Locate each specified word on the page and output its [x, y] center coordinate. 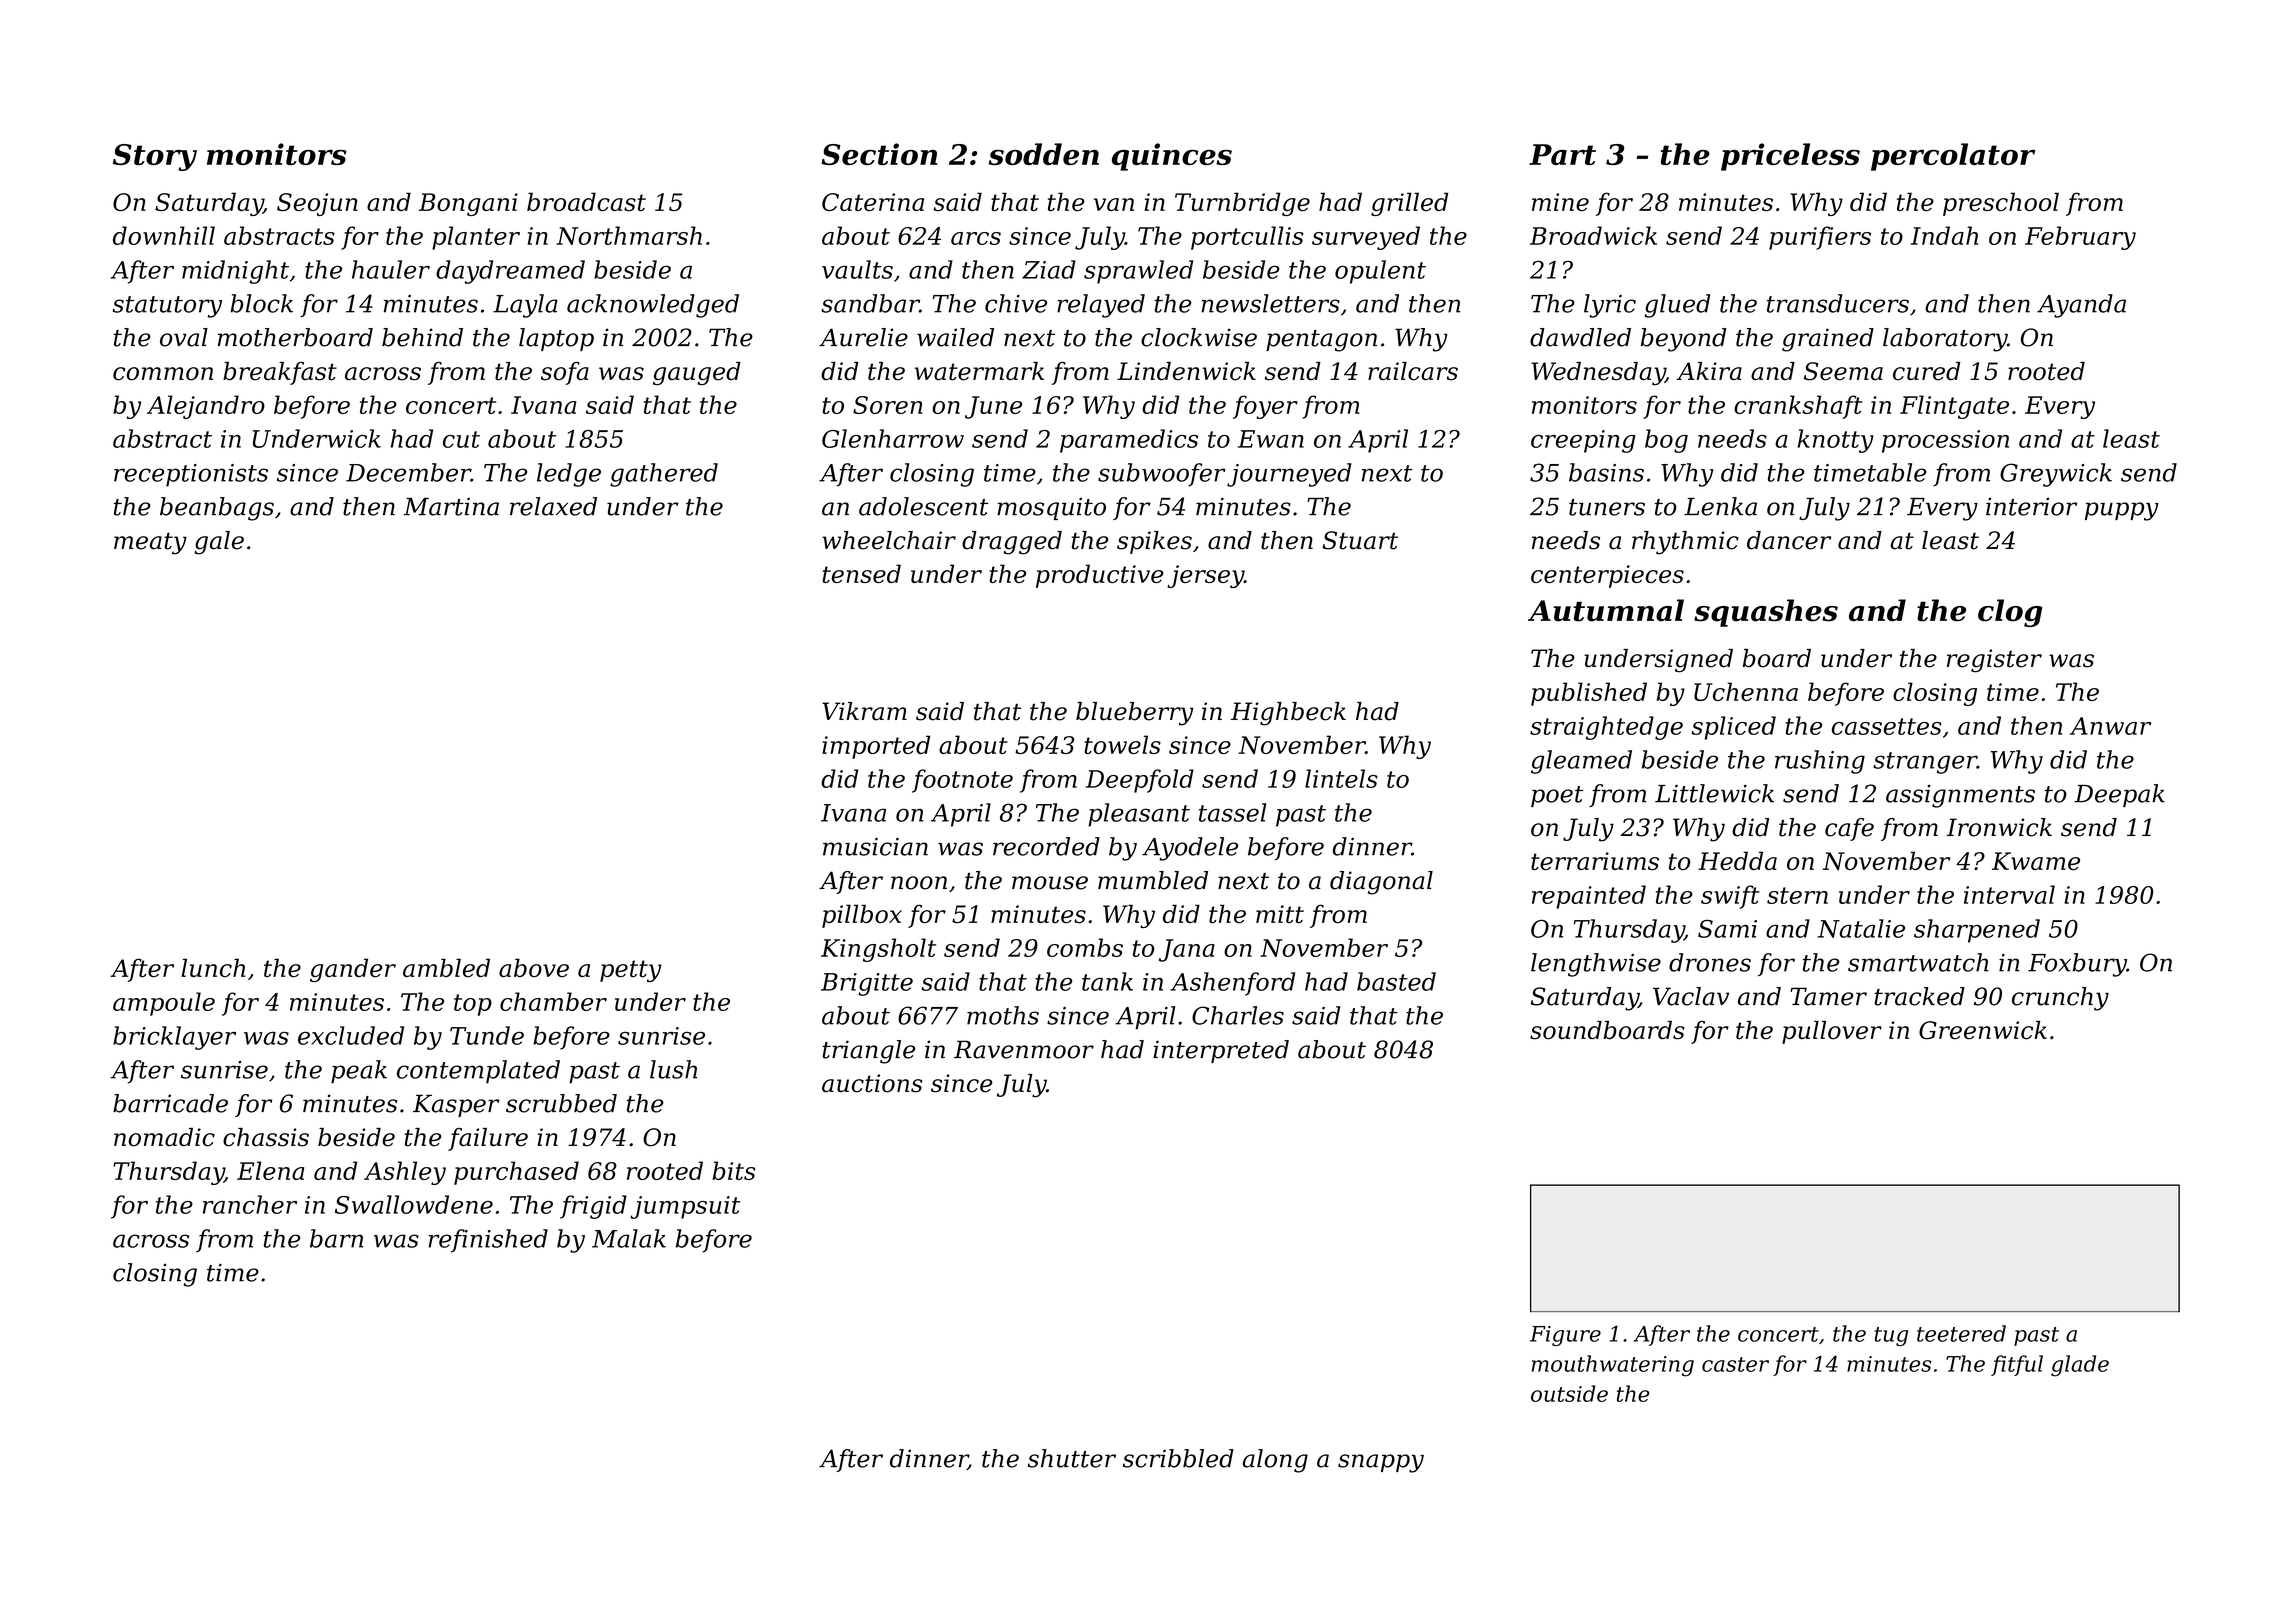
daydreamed [510, 272]
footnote [962, 781]
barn [336, 1238]
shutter [1072, 1458]
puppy [2122, 511]
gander [353, 970]
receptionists [191, 475]
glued [1678, 306]
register [1994, 661]
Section [879, 154]
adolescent [924, 506]
